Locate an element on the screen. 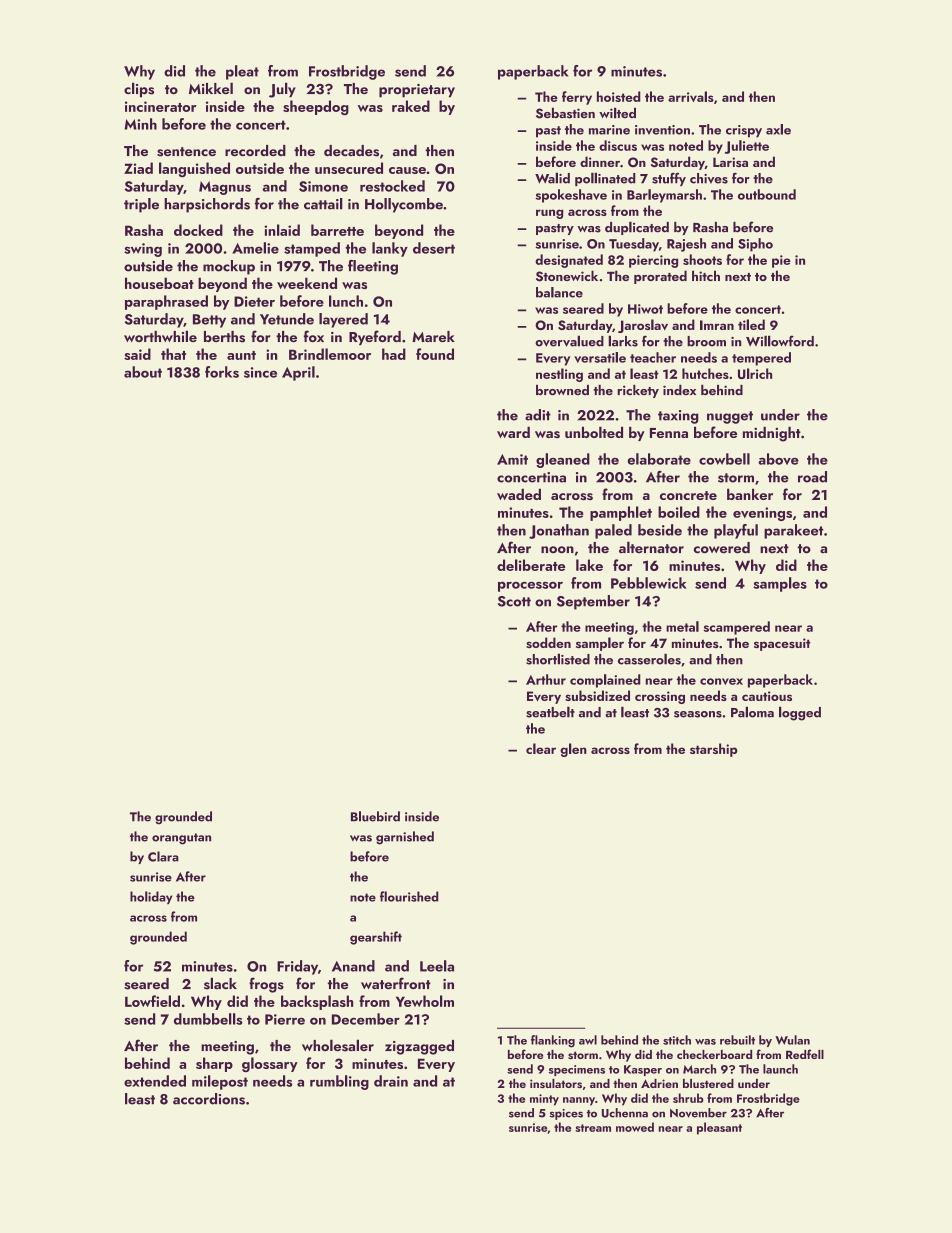  starship is located at coordinates (714, 750).
